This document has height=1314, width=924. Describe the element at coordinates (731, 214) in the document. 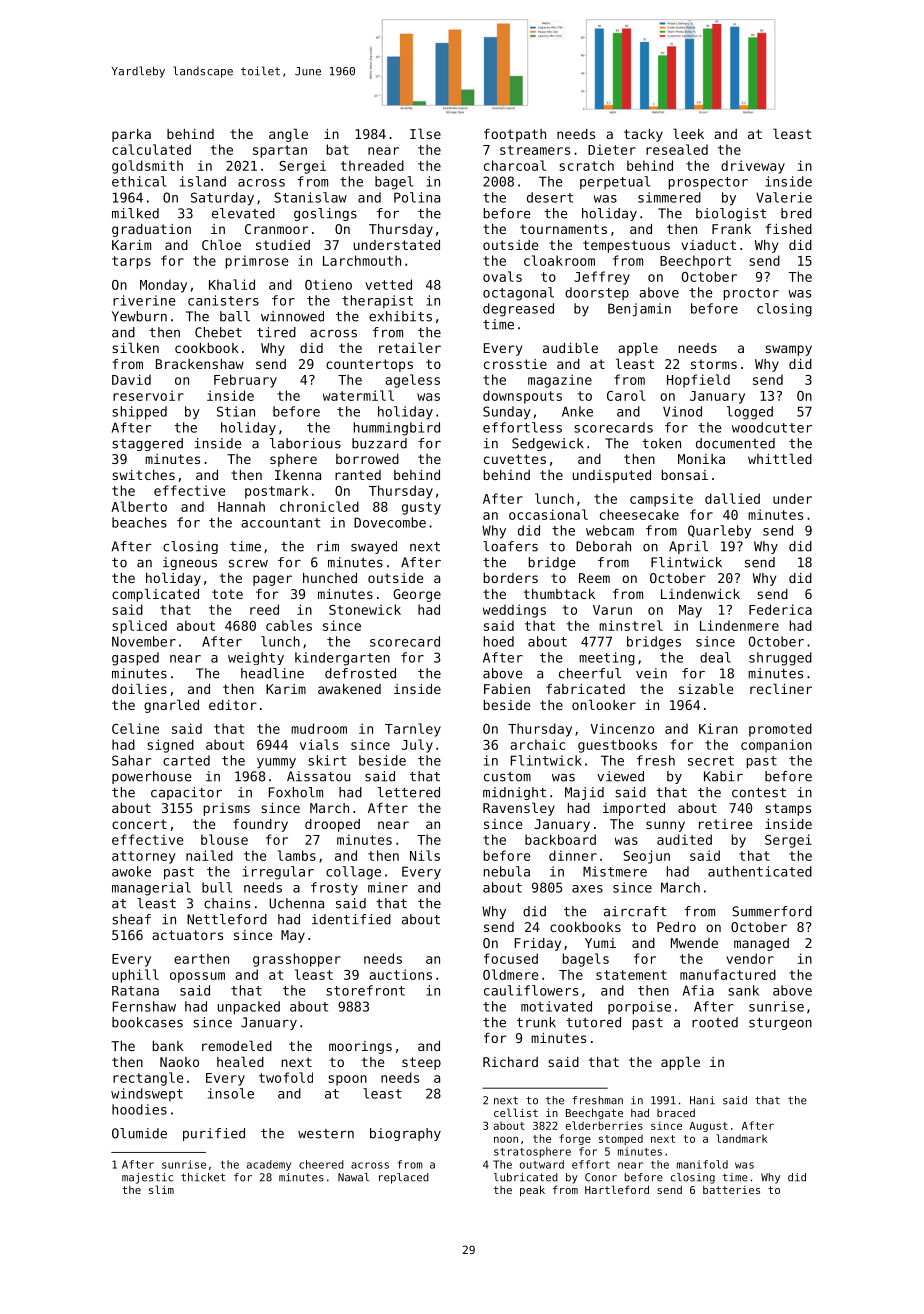

I see `biologist` at that location.
